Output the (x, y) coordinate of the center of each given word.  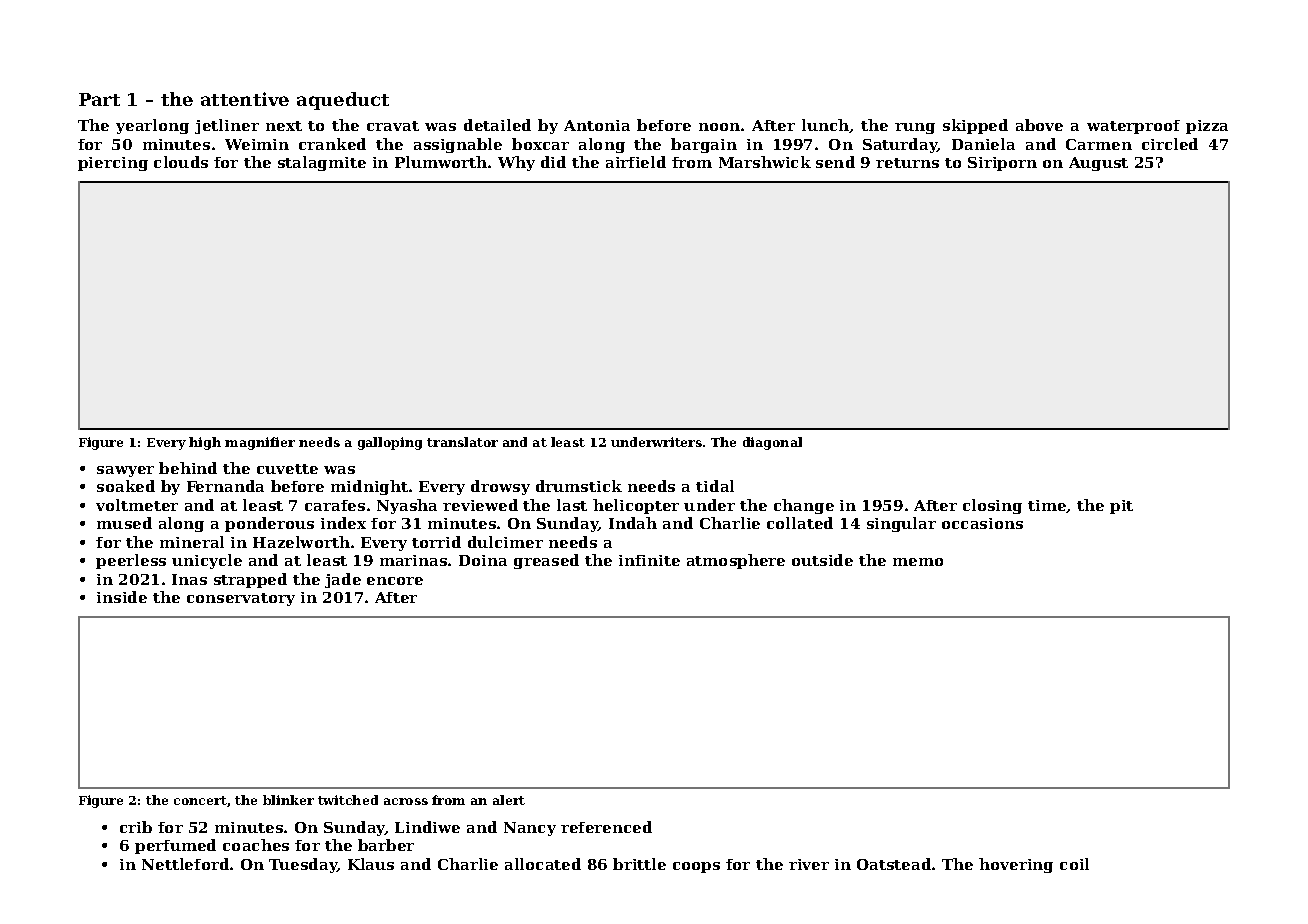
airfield (636, 162)
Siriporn (1002, 164)
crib (136, 827)
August (1098, 164)
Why (516, 163)
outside (822, 560)
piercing (113, 164)
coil (1074, 864)
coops (696, 867)
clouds (181, 162)
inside (122, 597)
